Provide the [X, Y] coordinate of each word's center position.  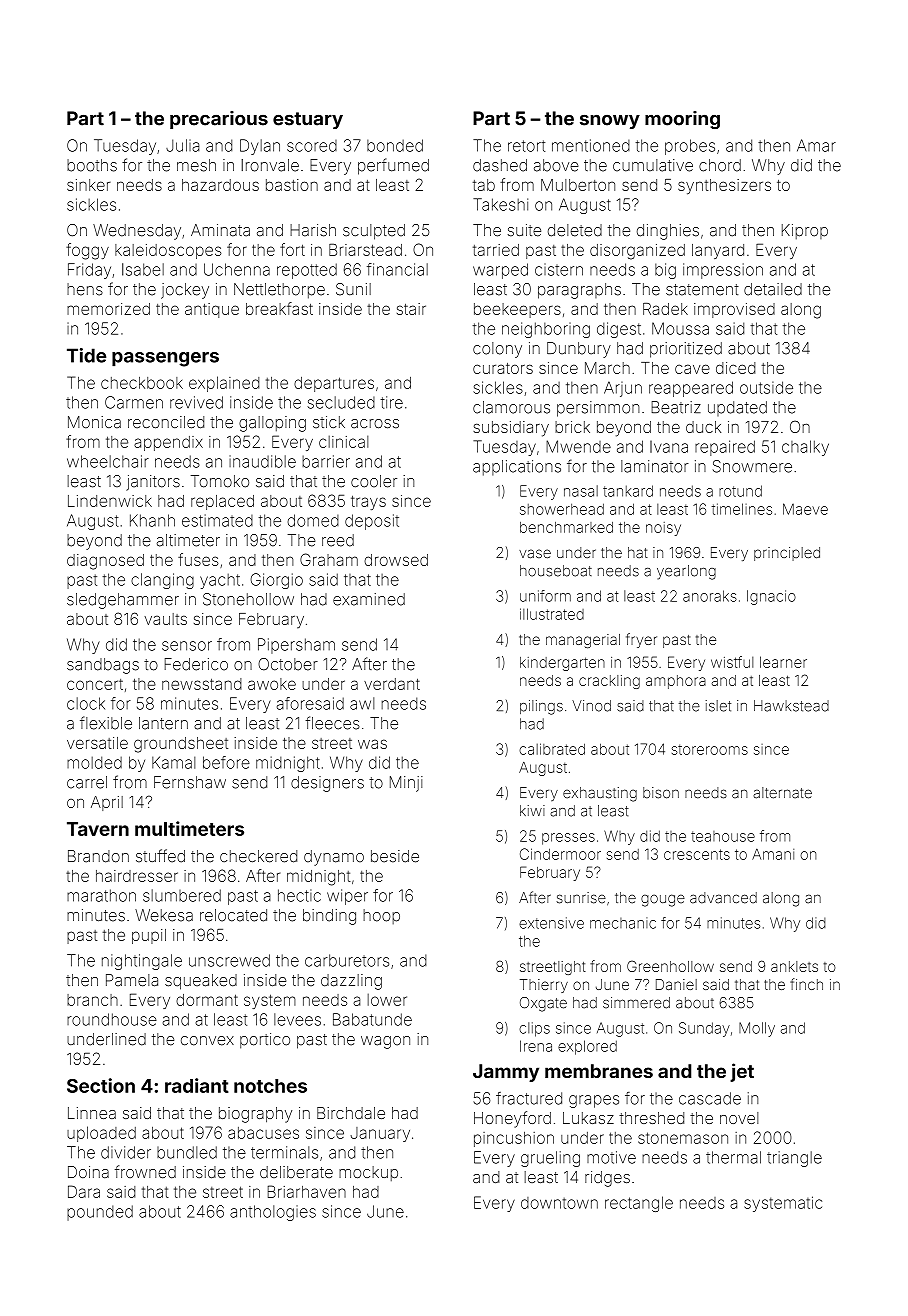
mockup [368, 1173]
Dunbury [579, 350]
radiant [197, 1085]
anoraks [710, 596]
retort [526, 146]
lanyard [718, 251]
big [665, 271]
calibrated [552, 749]
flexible [106, 723]
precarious [219, 120]
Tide [86, 355]
